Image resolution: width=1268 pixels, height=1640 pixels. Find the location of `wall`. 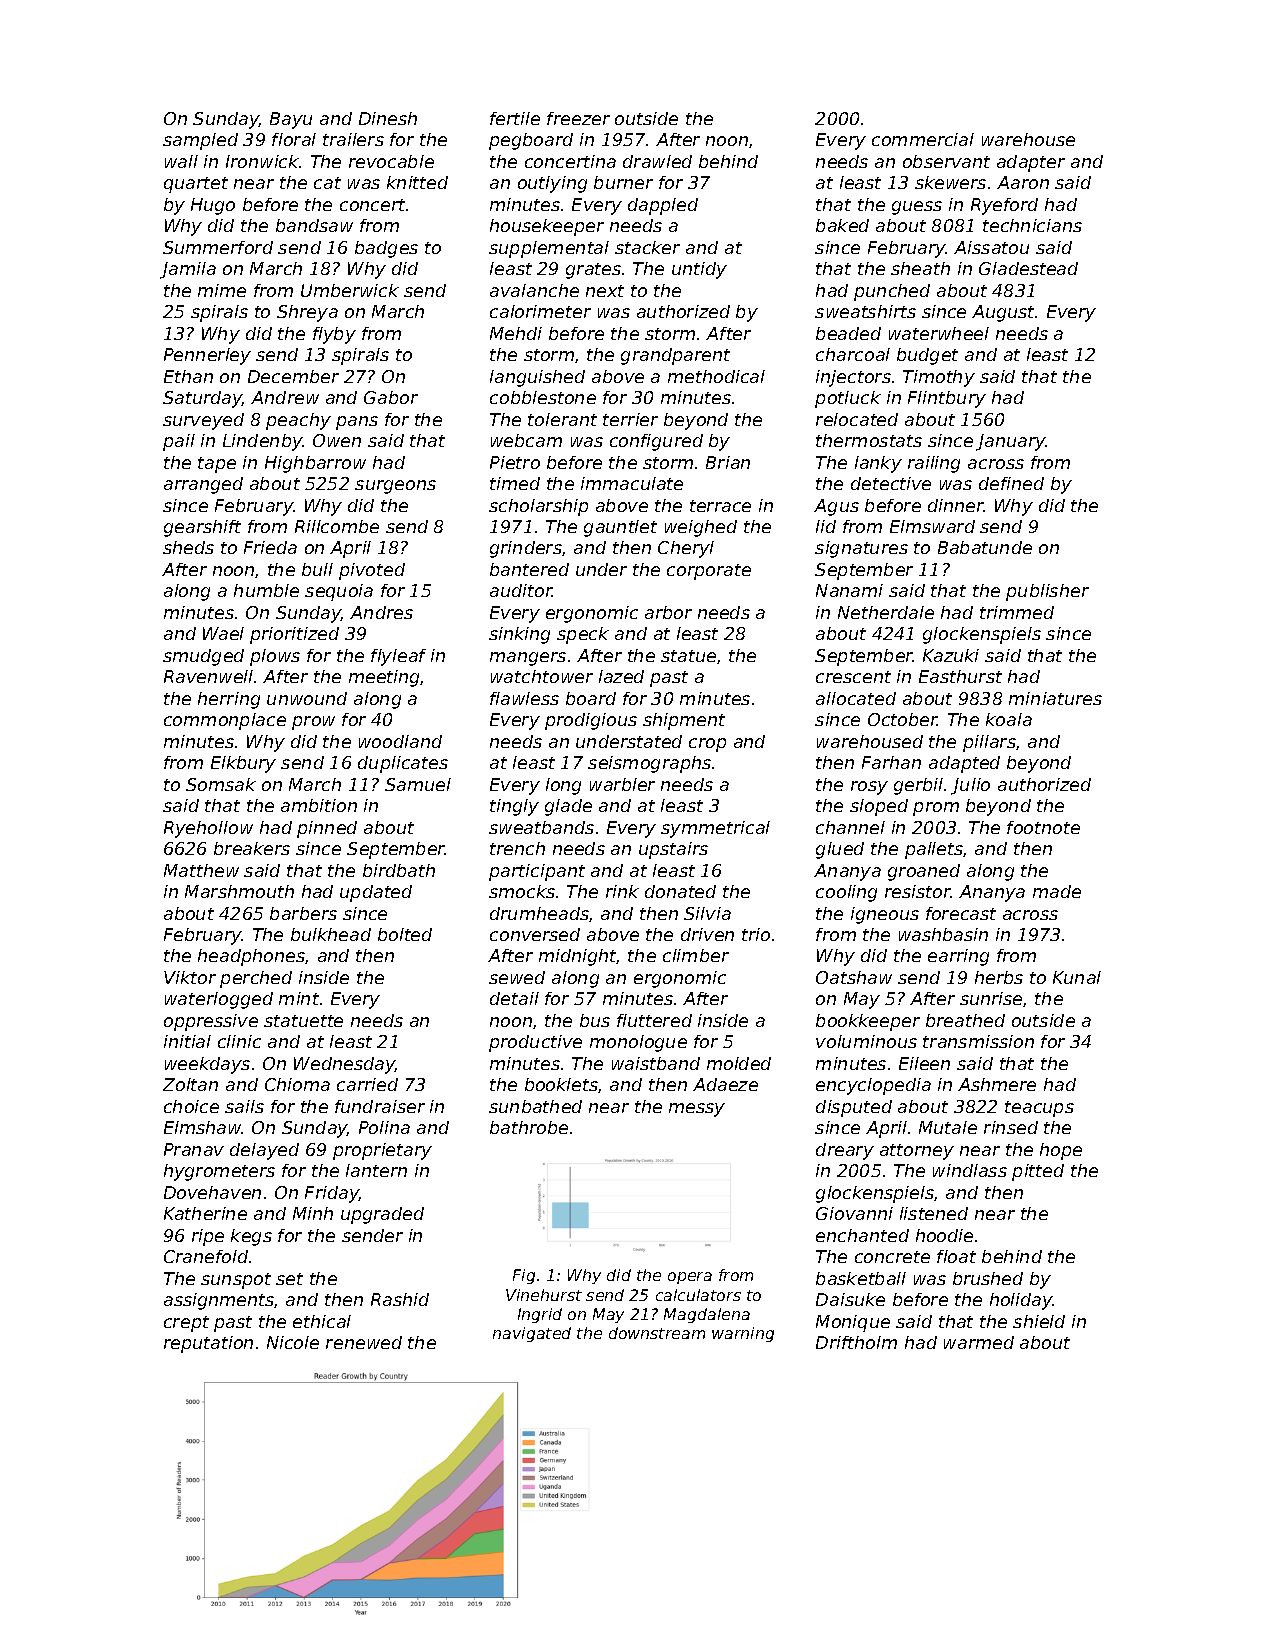

wall is located at coordinates (181, 161).
